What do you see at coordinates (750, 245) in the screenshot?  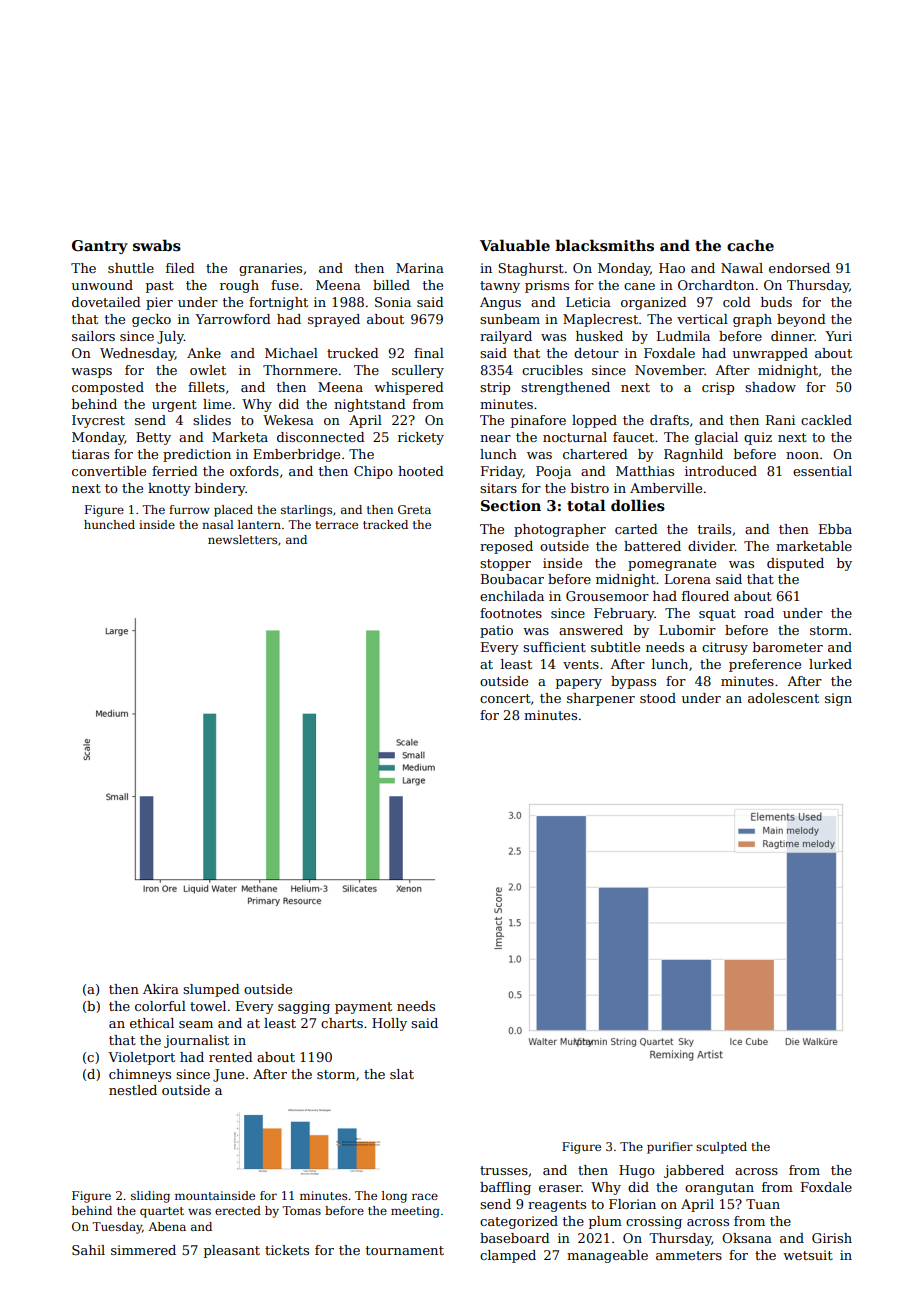 I see `cache` at bounding box center [750, 245].
